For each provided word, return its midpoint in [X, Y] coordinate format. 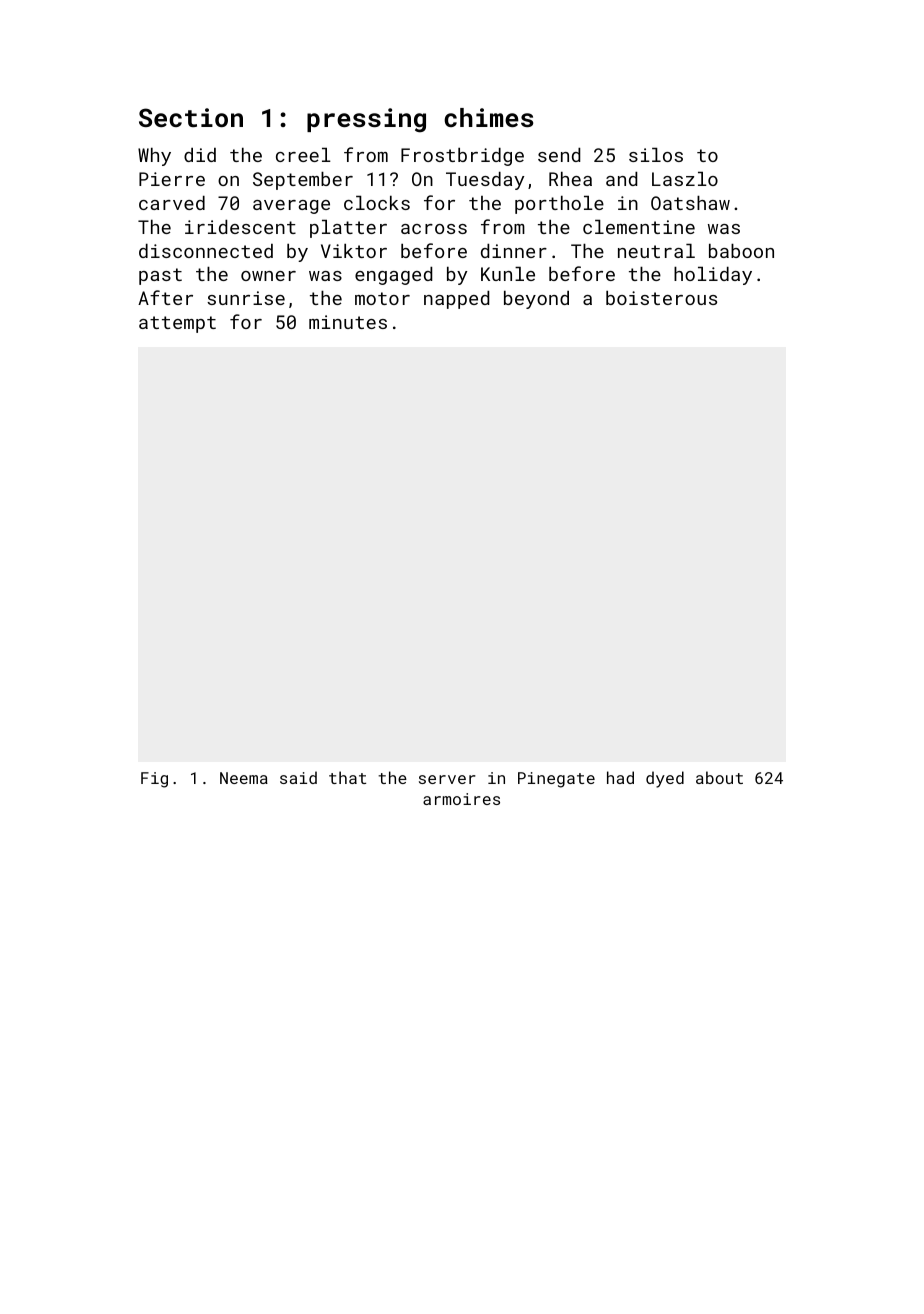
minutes [348, 322]
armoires [461, 799]
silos [656, 155]
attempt [177, 324]
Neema [244, 778]
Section [191, 117]
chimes [488, 117]
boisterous [661, 298]
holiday [713, 276]
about [719, 777]
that [347, 777]
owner [268, 276]
